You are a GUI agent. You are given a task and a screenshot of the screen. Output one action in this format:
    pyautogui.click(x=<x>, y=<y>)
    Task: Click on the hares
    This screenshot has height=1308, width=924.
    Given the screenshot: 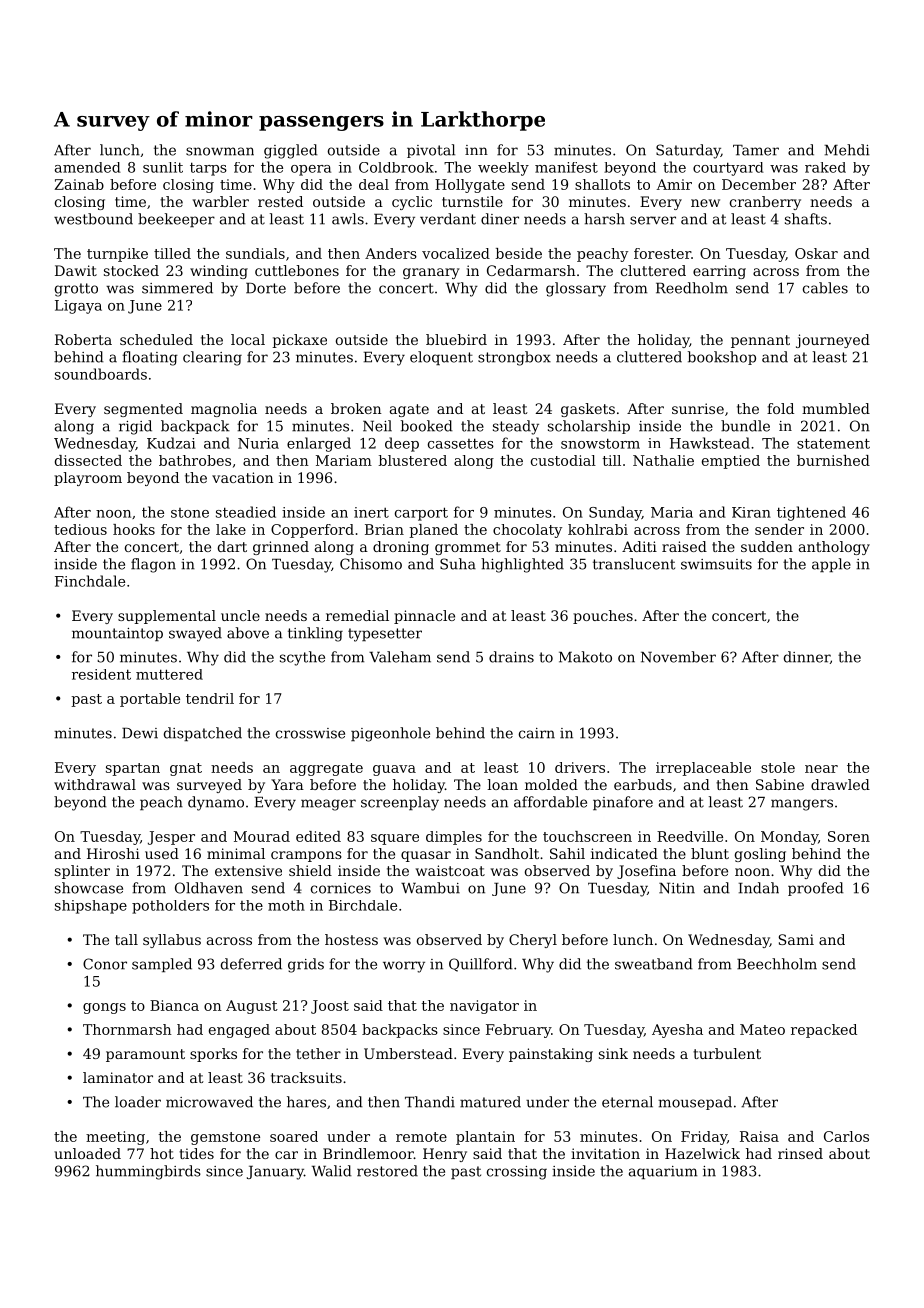 What is the action you would take?
    pyautogui.click(x=306, y=1102)
